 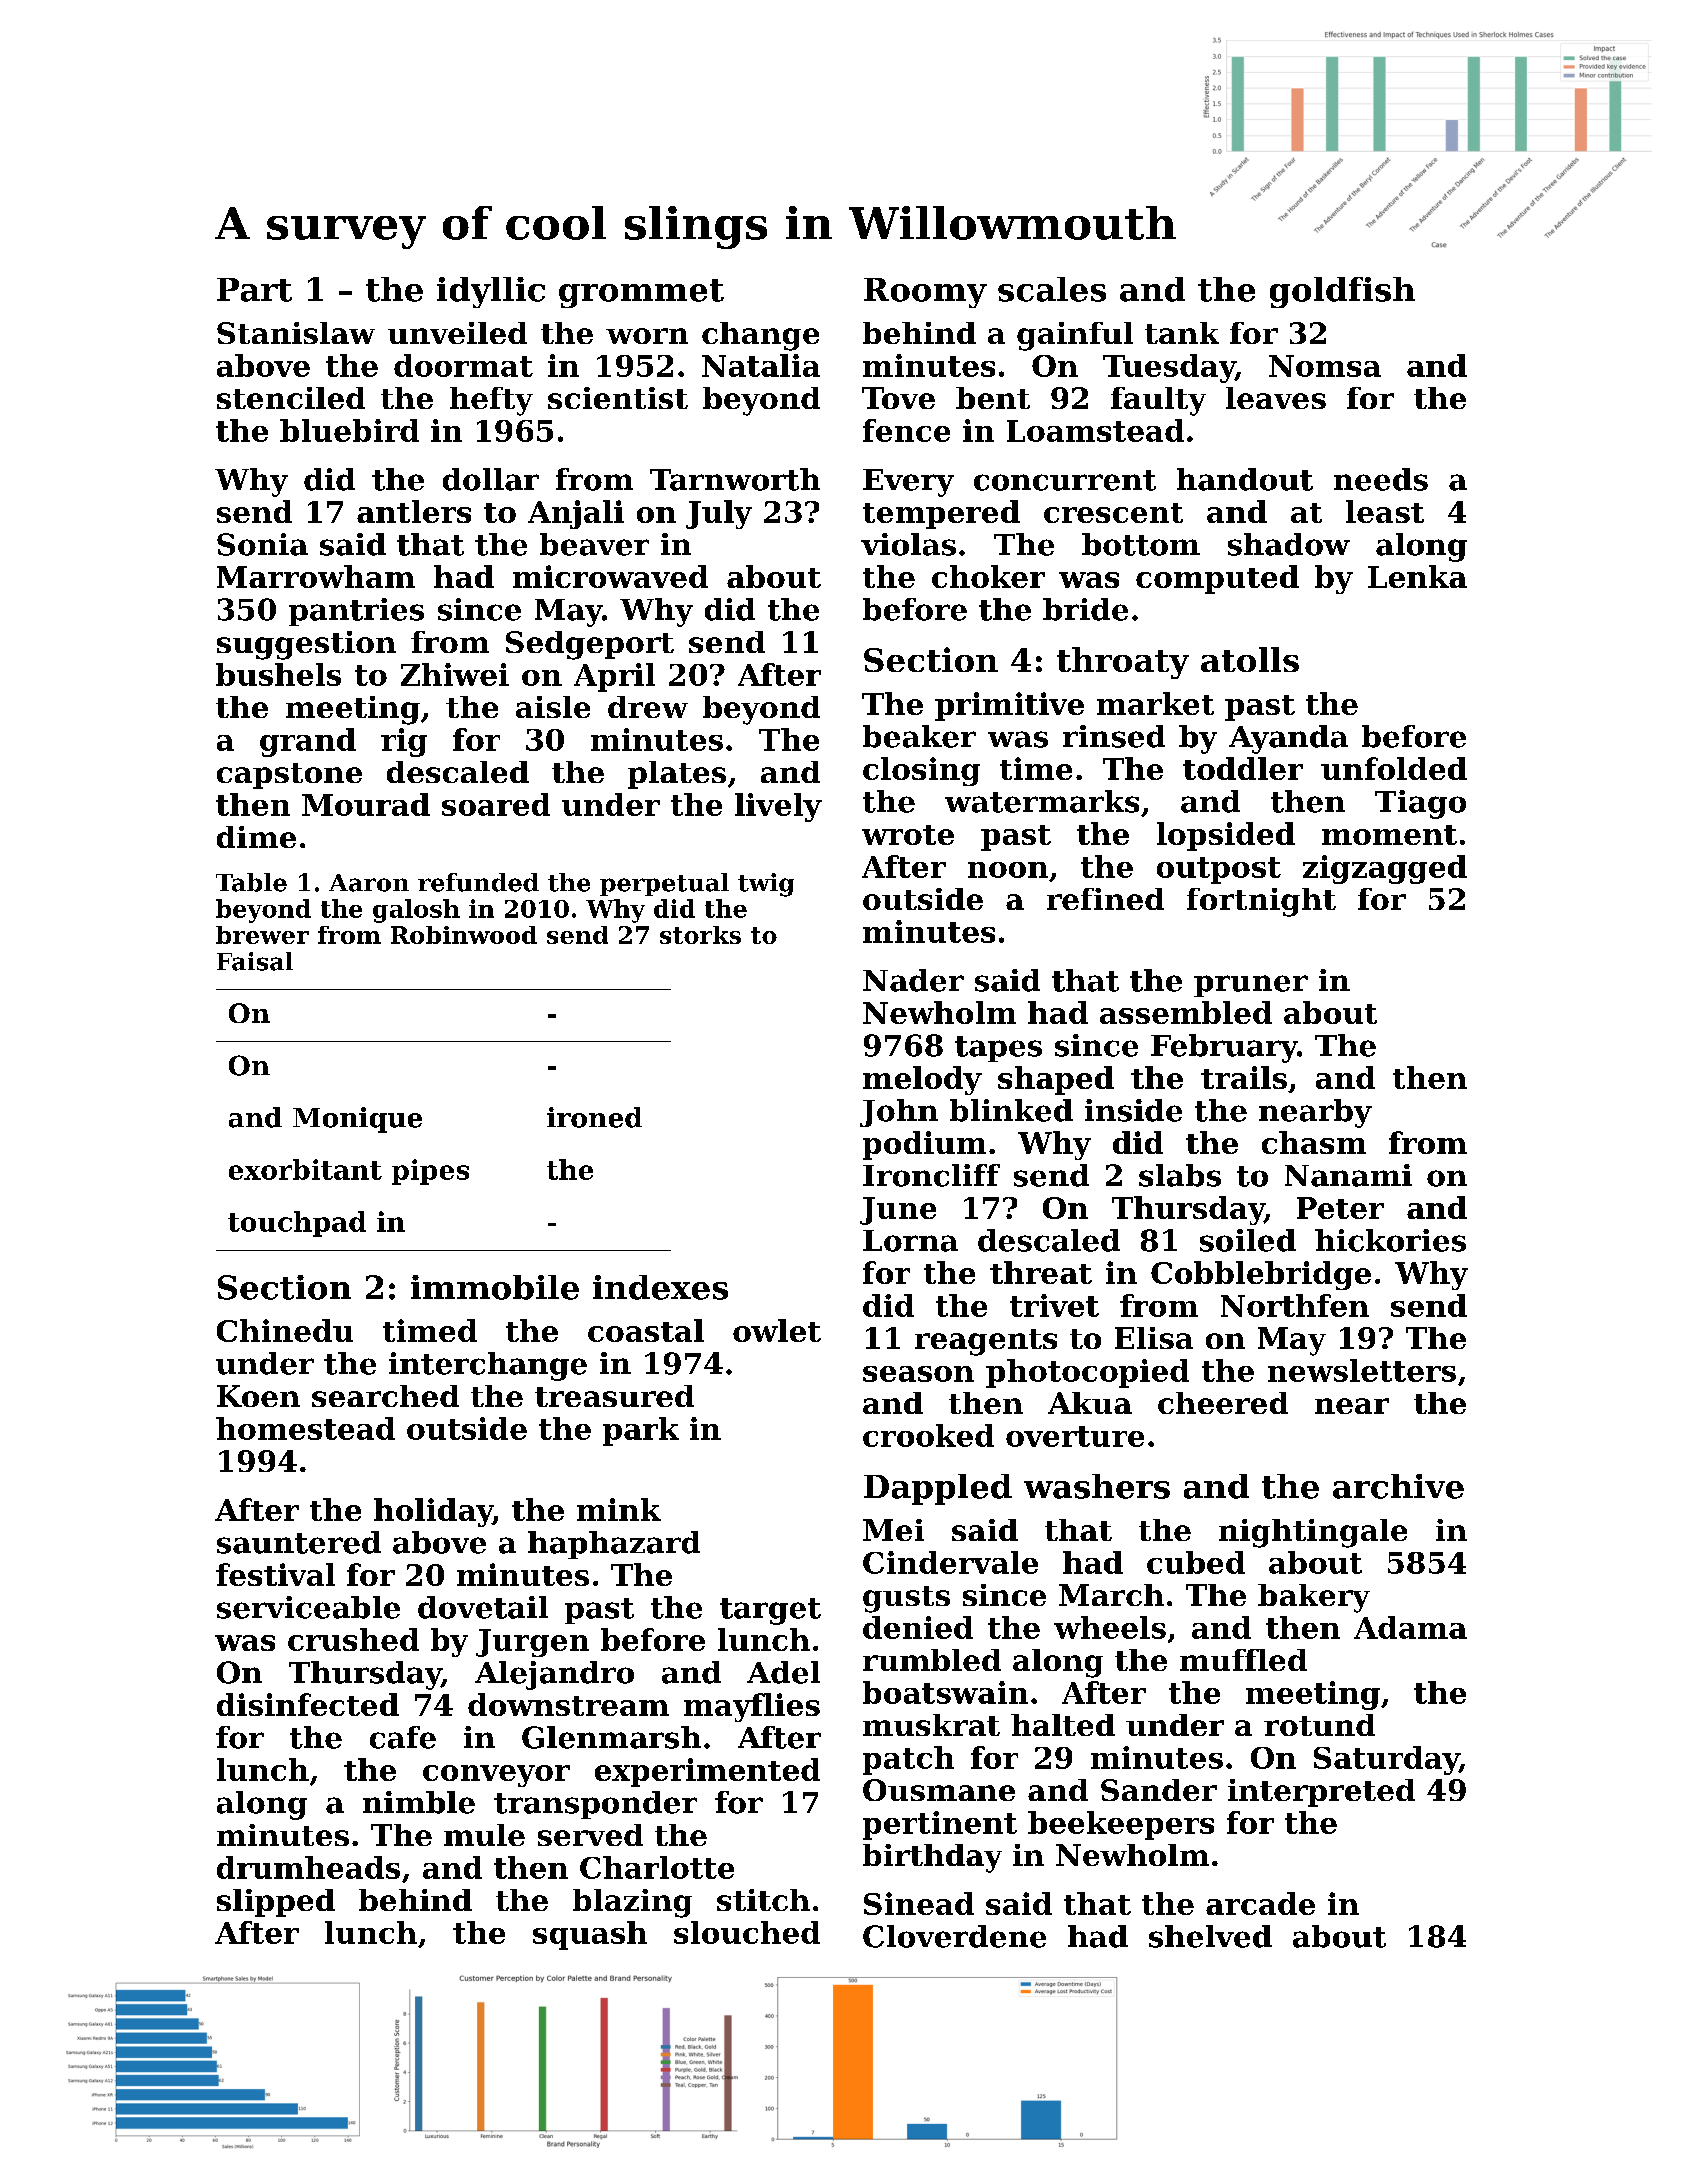 I want to click on plates, so click(x=677, y=775).
